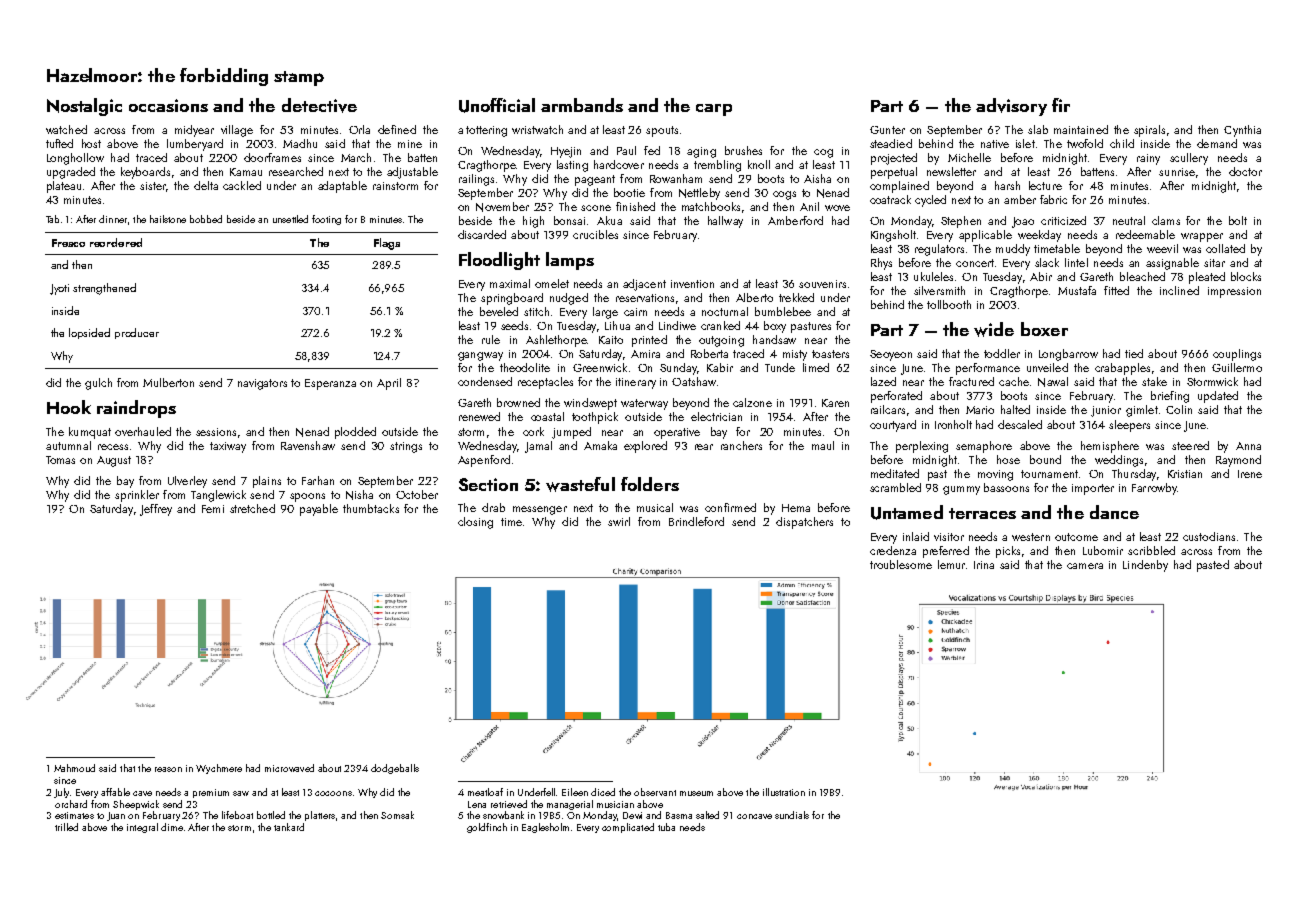 The image size is (1308, 924). What do you see at coordinates (628, 828) in the document?
I see `complicated` at bounding box center [628, 828].
